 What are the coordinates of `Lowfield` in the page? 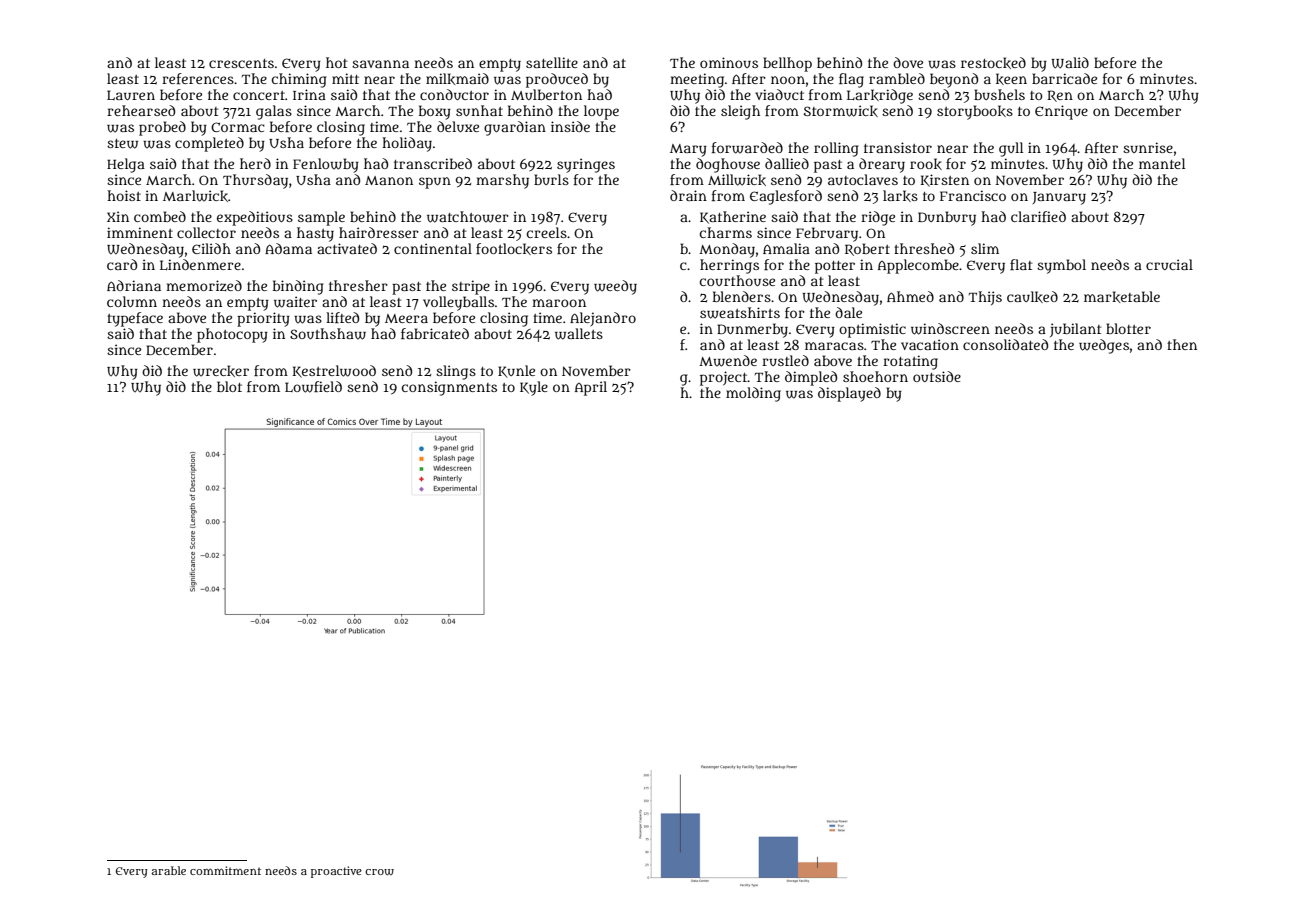 It's located at (313, 387).
